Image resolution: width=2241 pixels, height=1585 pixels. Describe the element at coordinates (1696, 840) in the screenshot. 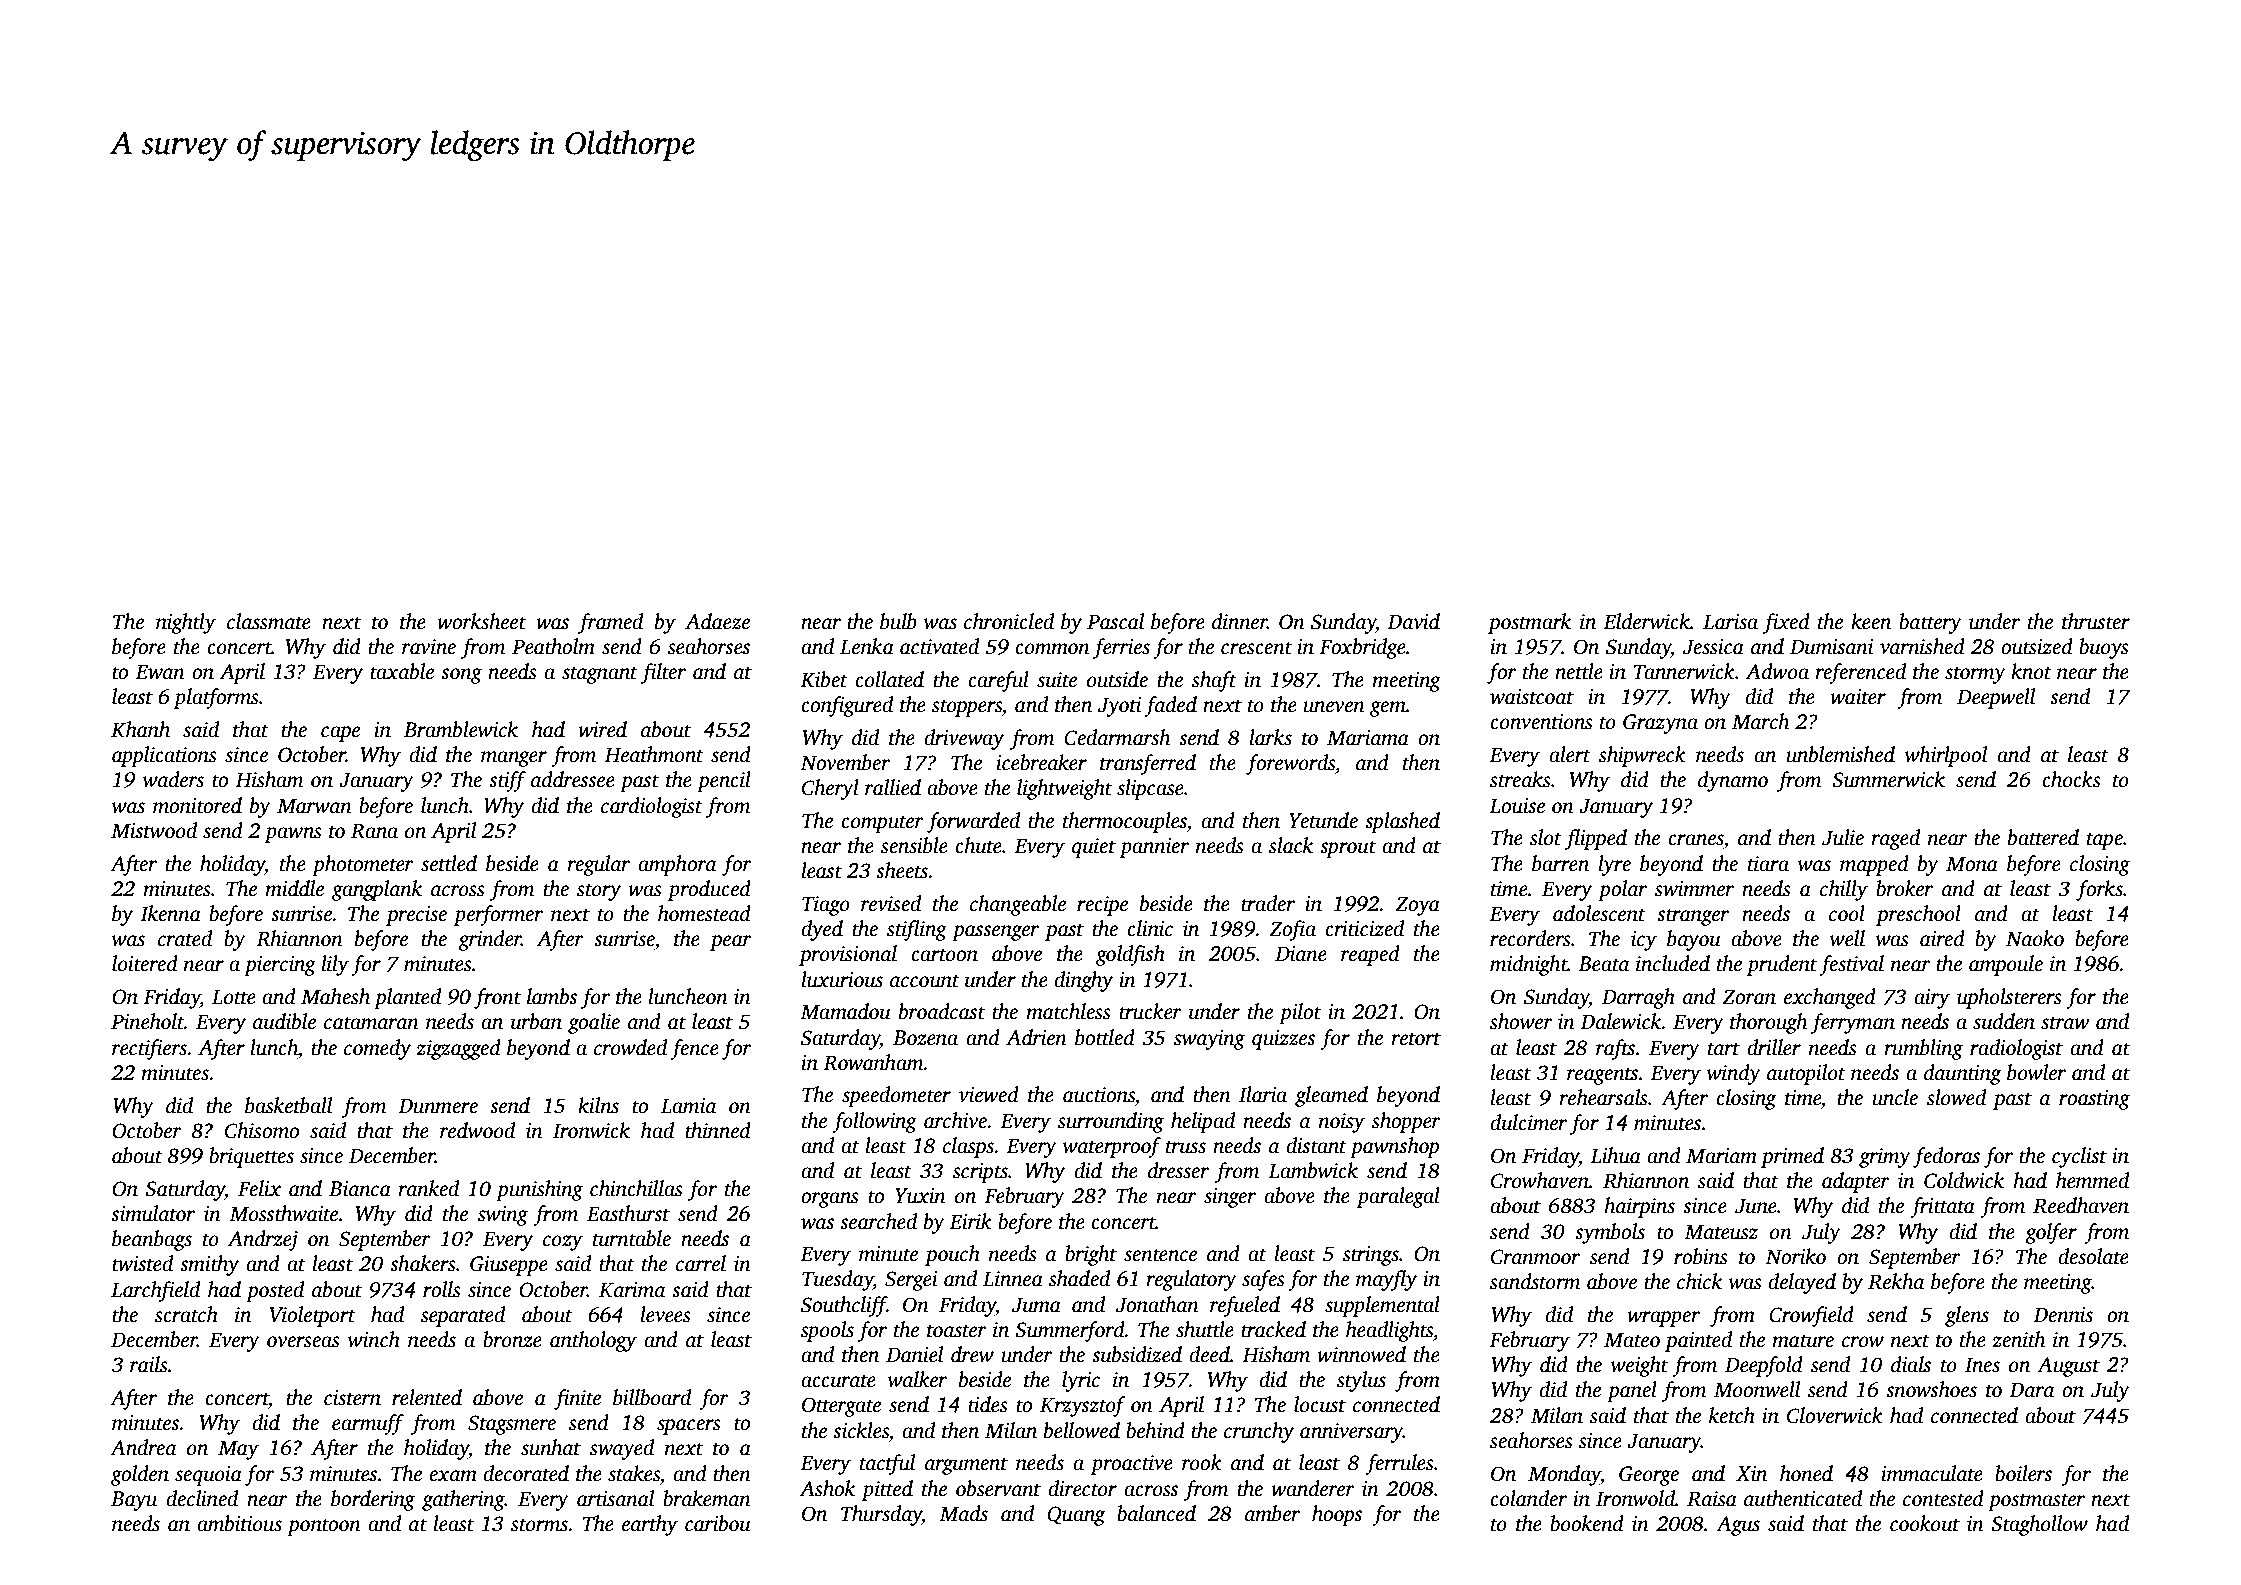

I see `cranes` at that location.
